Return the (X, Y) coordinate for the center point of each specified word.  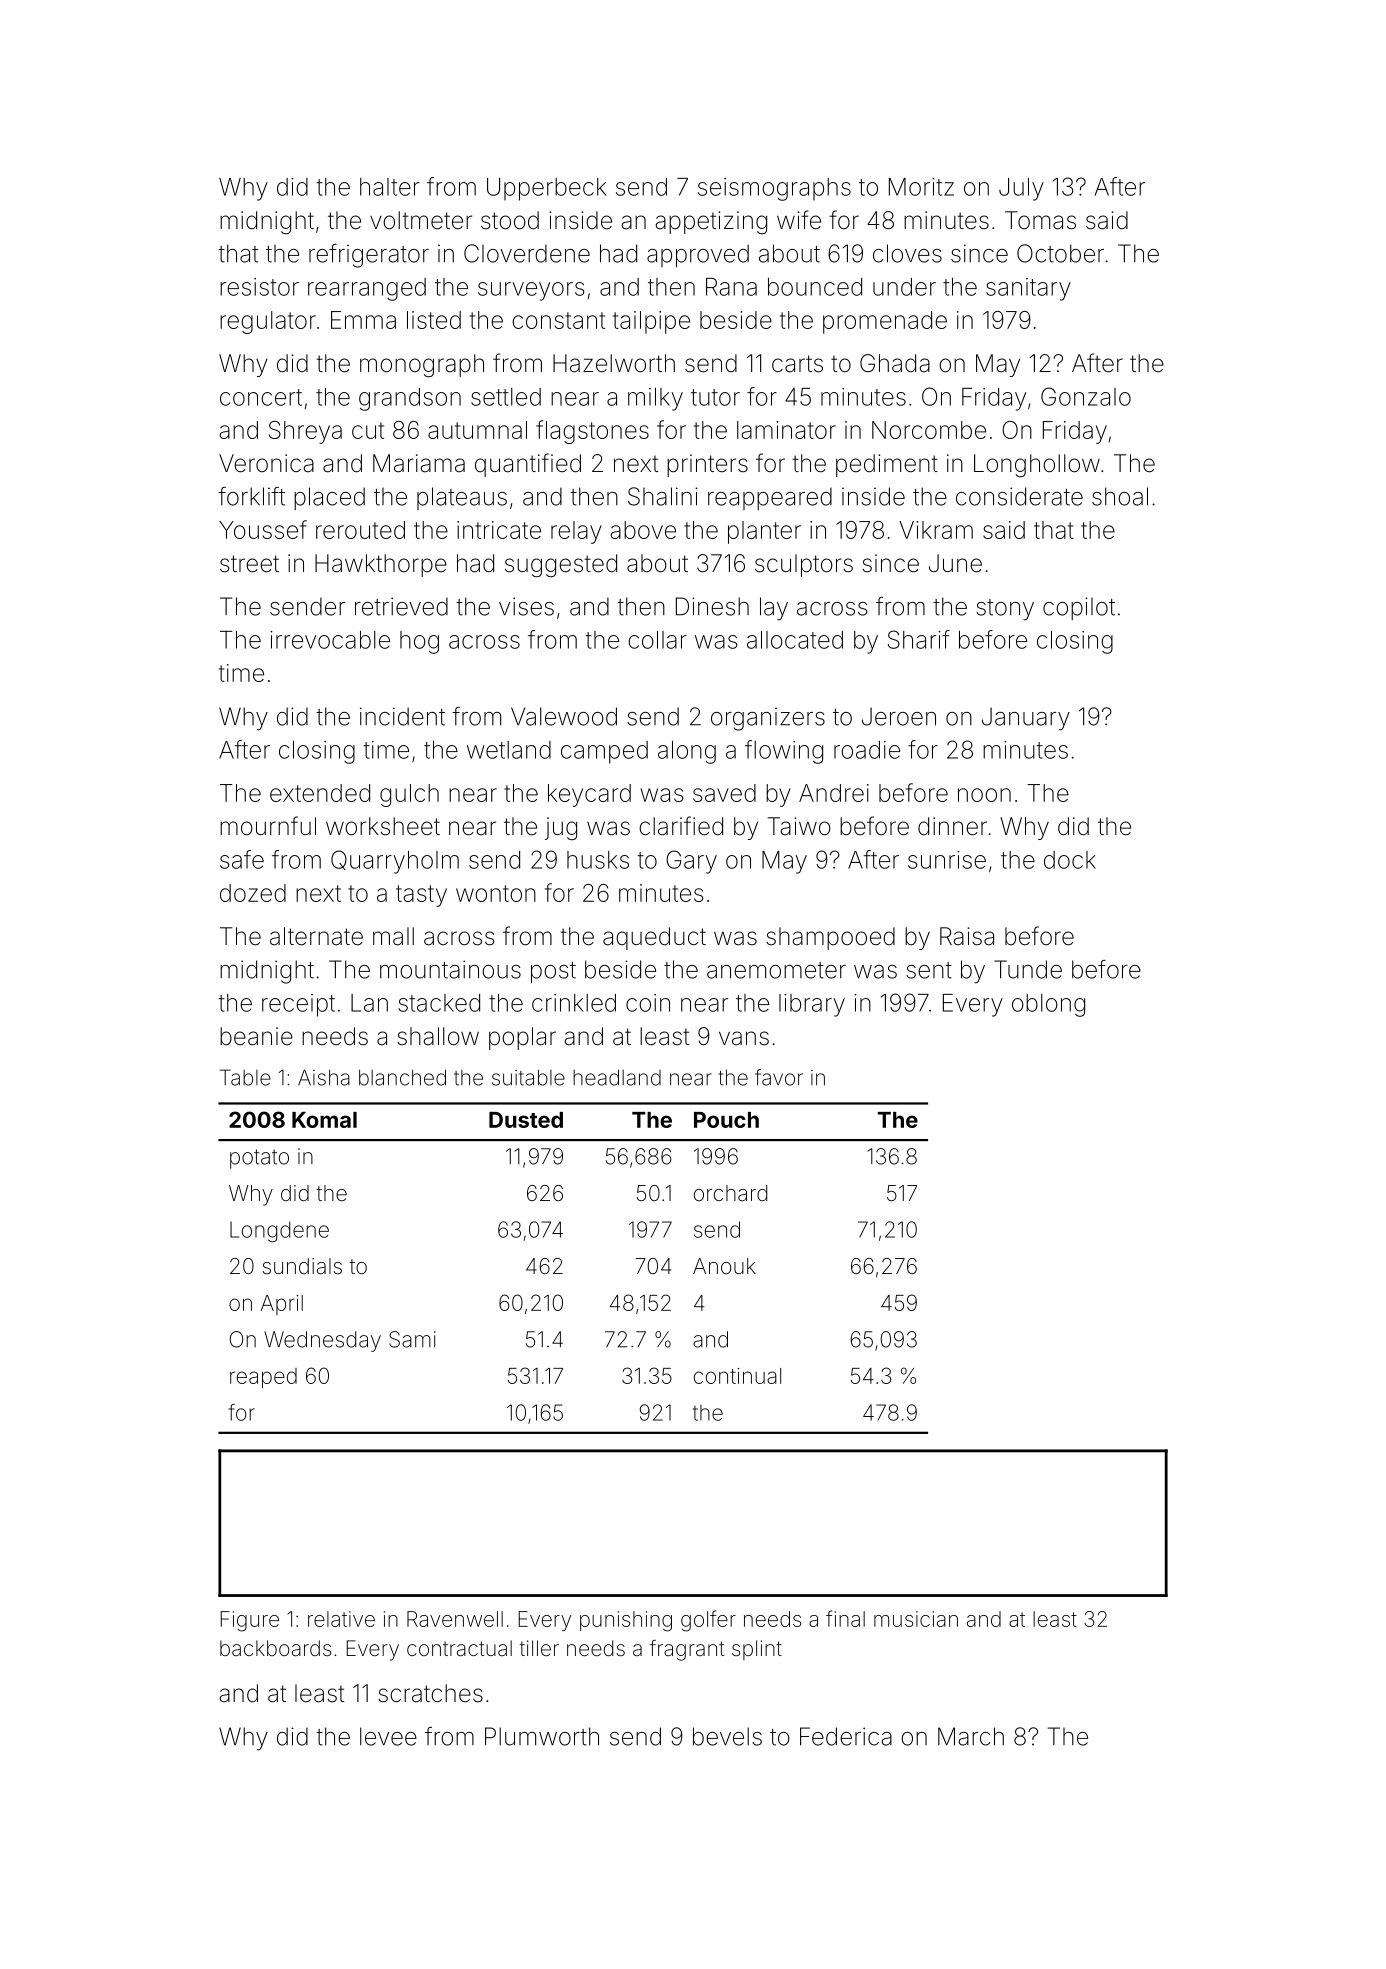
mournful (268, 826)
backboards (275, 1648)
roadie (867, 750)
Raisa (967, 936)
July (1021, 189)
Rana (731, 287)
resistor (259, 287)
